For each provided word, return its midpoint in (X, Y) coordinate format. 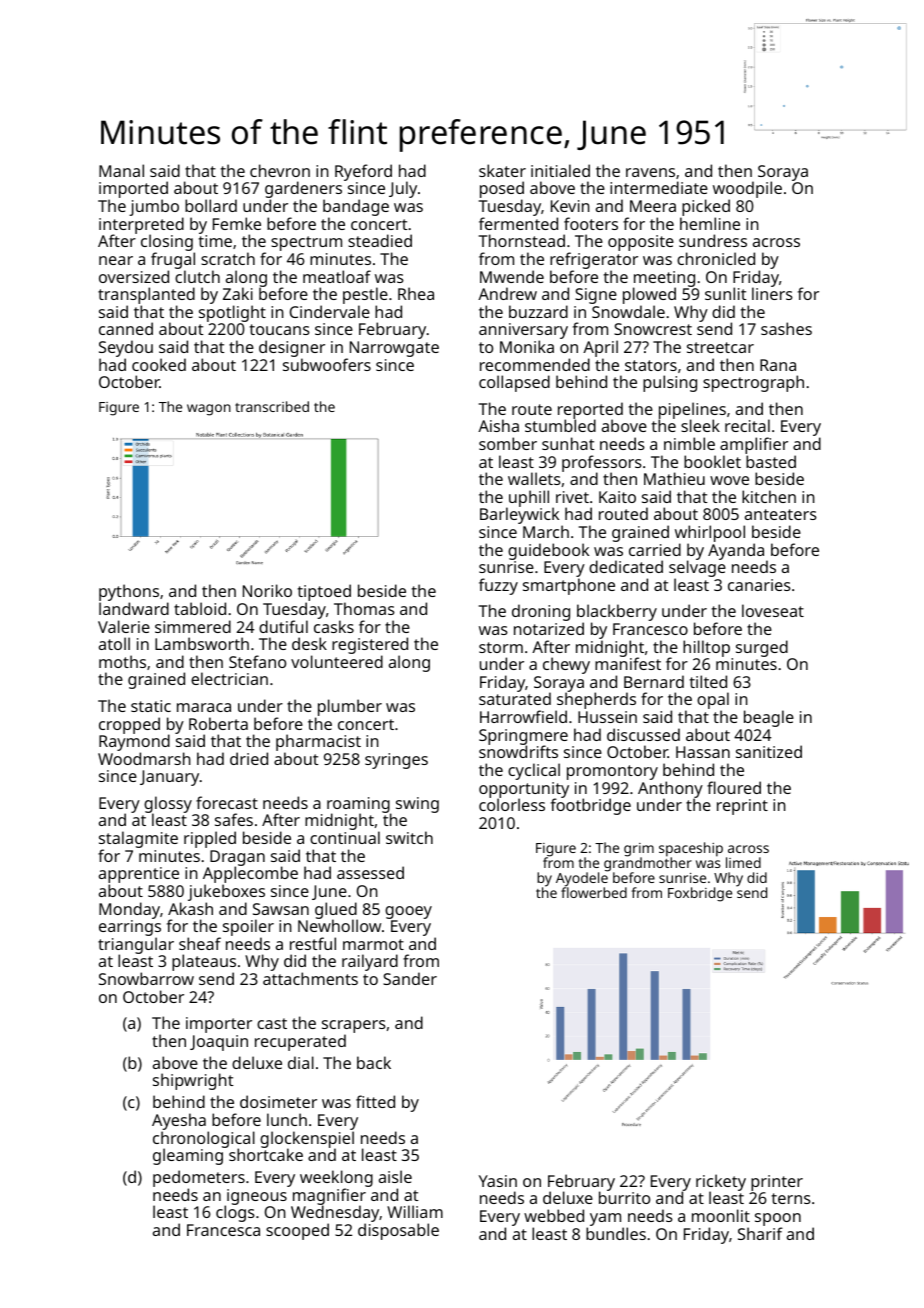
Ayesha (179, 1121)
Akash (190, 908)
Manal (121, 170)
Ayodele (582, 880)
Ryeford (363, 172)
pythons (129, 592)
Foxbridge (700, 894)
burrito (624, 1198)
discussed (643, 734)
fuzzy (498, 586)
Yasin (498, 1181)
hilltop (706, 648)
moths (122, 661)
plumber (350, 707)
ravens (650, 172)
